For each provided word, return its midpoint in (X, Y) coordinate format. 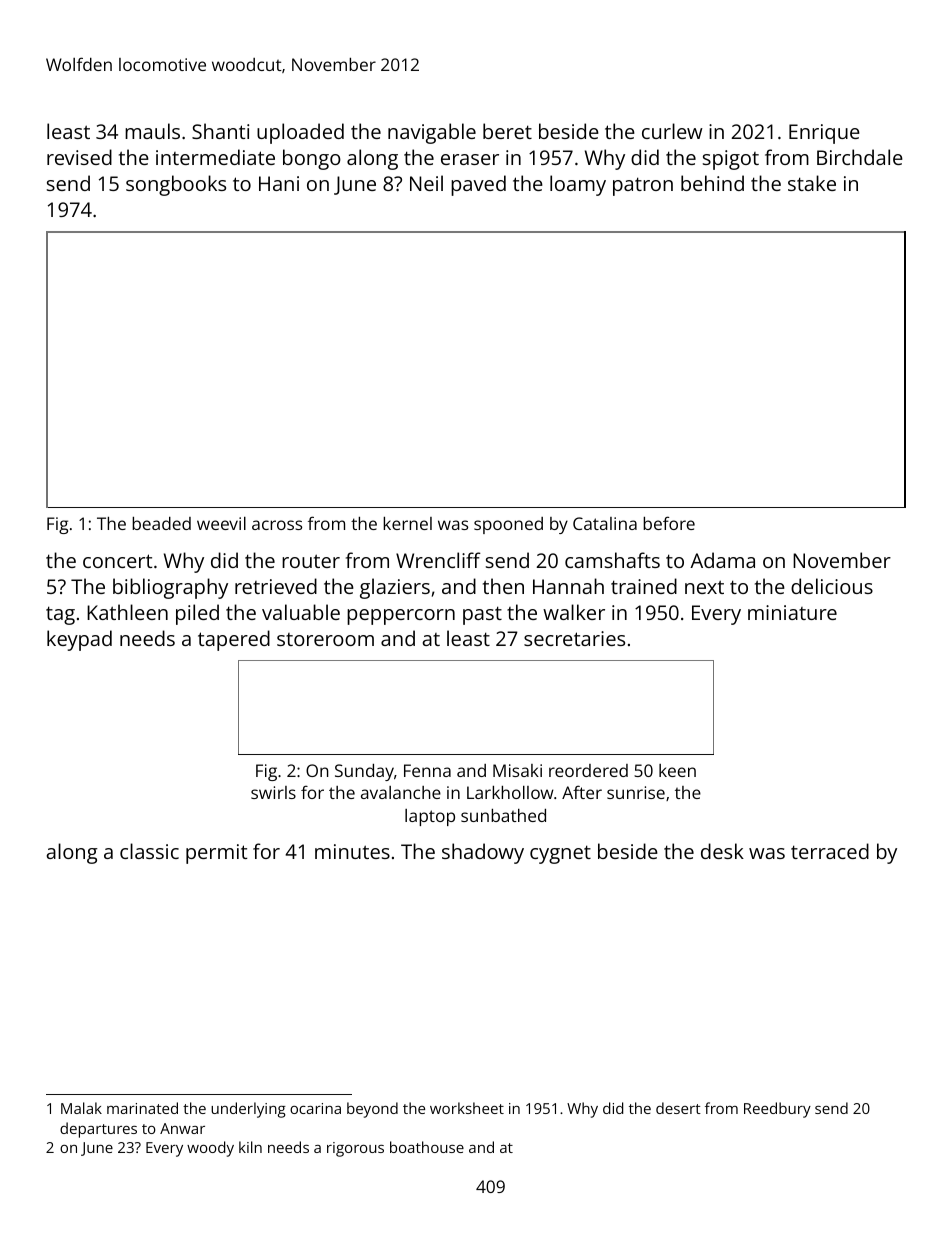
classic (149, 851)
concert (117, 561)
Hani (279, 183)
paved (478, 185)
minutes (352, 851)
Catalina (605, 523)
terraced (830, 851)
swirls (273, 792)
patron (643, 186)
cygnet (560, 854)
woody (210, 1149)
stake (812, 183)
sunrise (636, 792)
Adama (722, 560)
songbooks (176, 185)
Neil (426, 183)
